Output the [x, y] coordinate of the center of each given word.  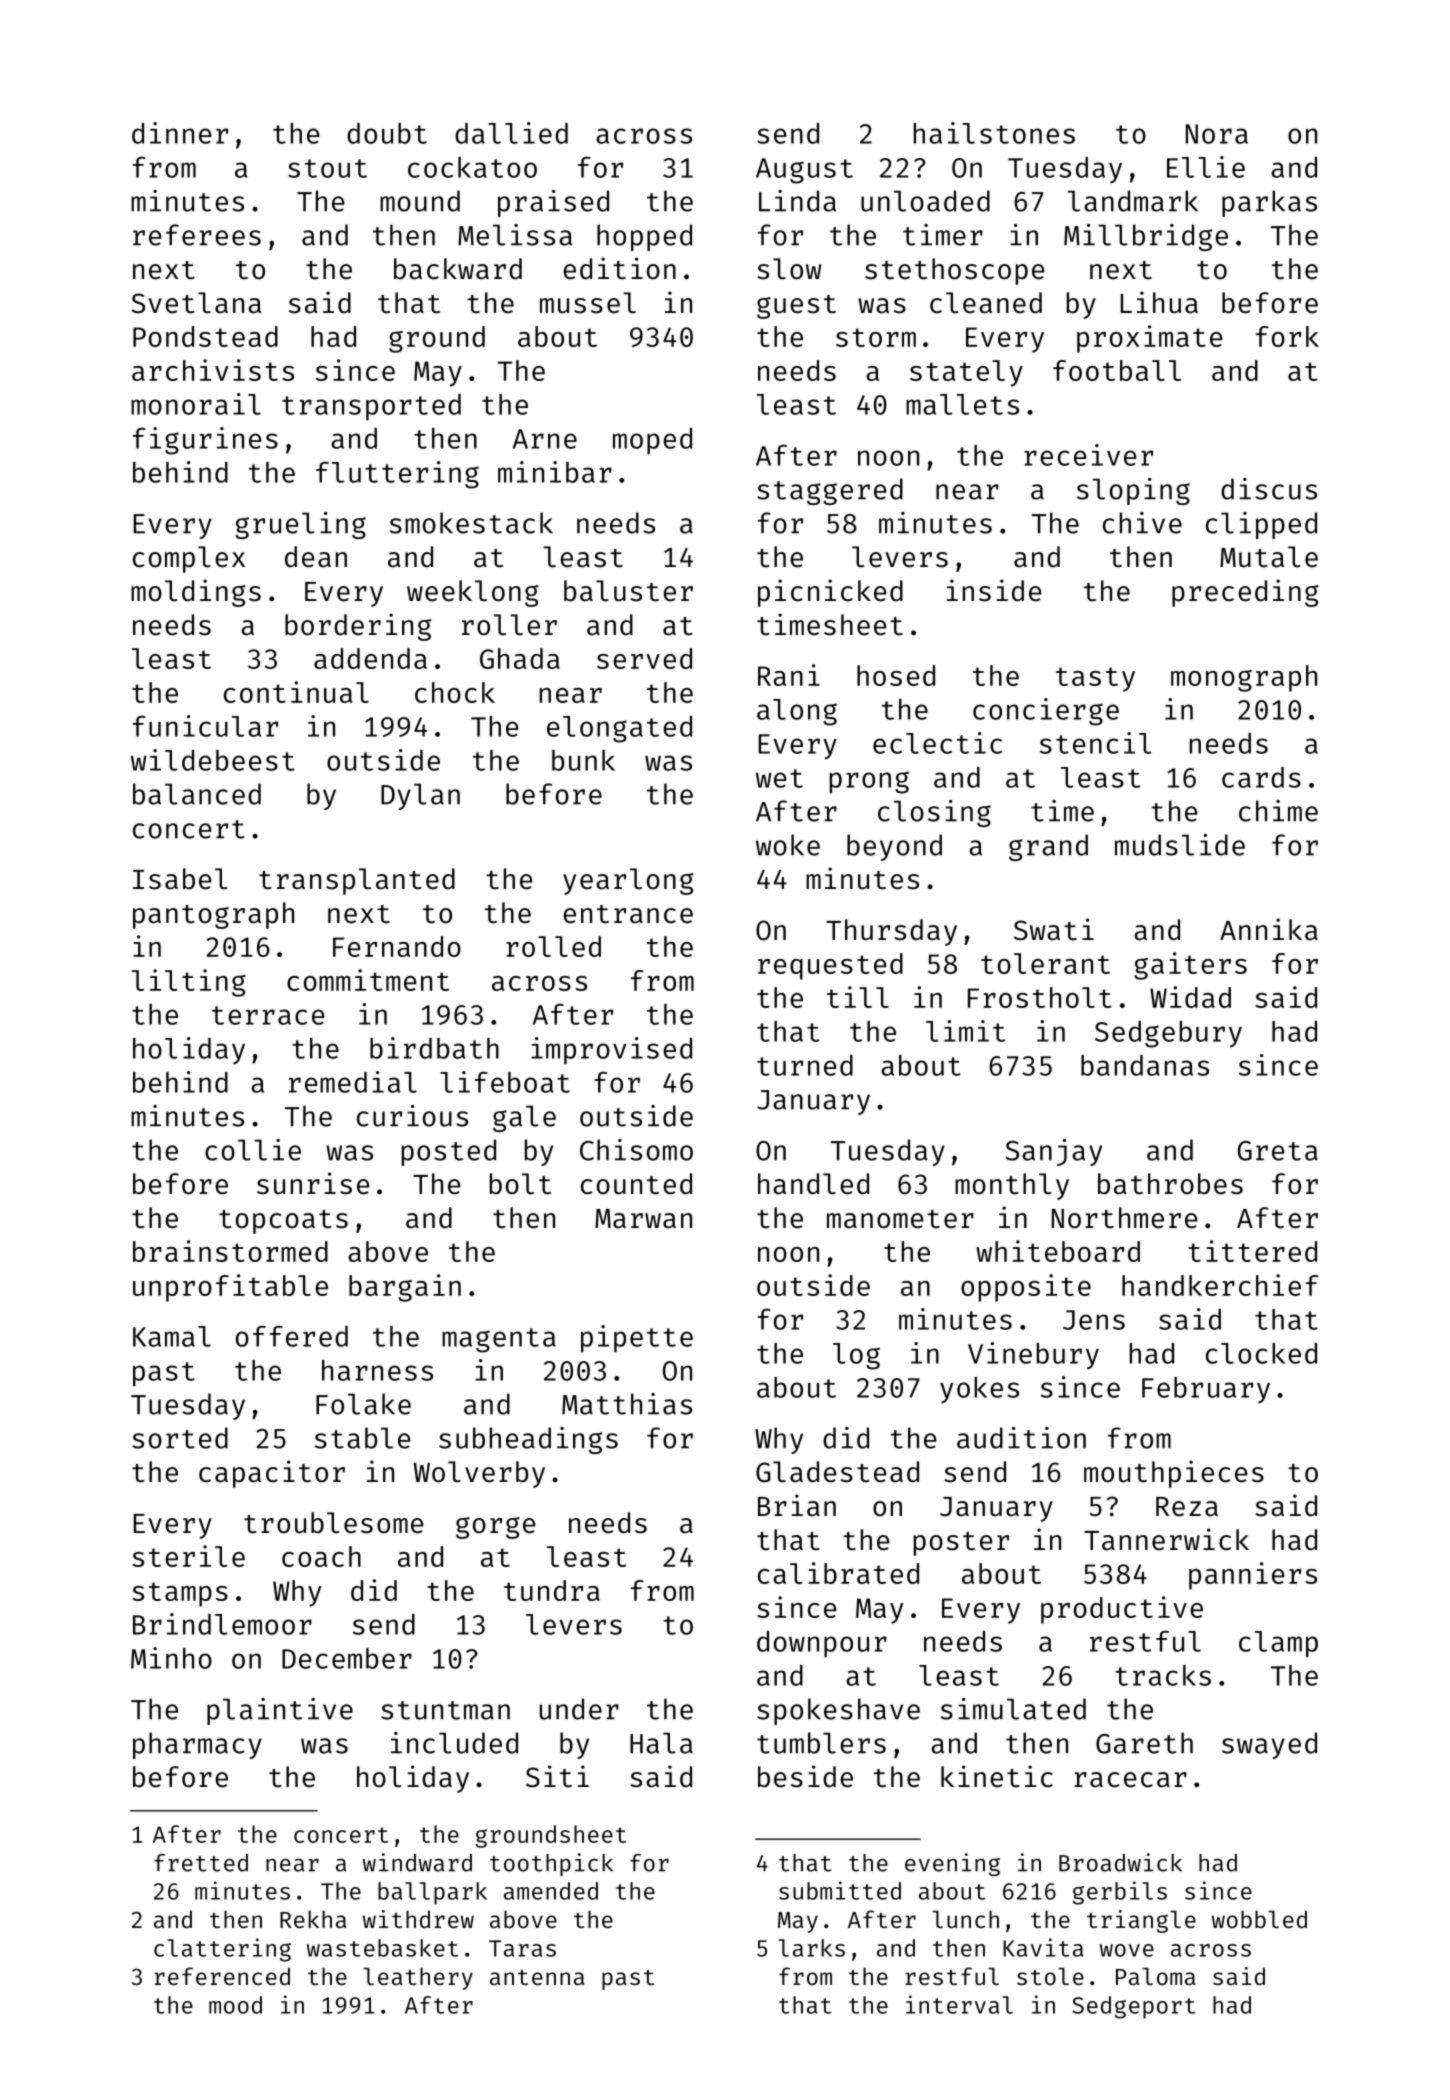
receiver [1088, 455]
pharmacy [197, 1745]
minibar [555, 472]
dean [316, 557]
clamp [1278, 1644]
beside [805, 1776]
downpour [822, 1644]
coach [321, 1556]
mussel [588, 303]
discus [1269, 489]
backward [458, 269]
